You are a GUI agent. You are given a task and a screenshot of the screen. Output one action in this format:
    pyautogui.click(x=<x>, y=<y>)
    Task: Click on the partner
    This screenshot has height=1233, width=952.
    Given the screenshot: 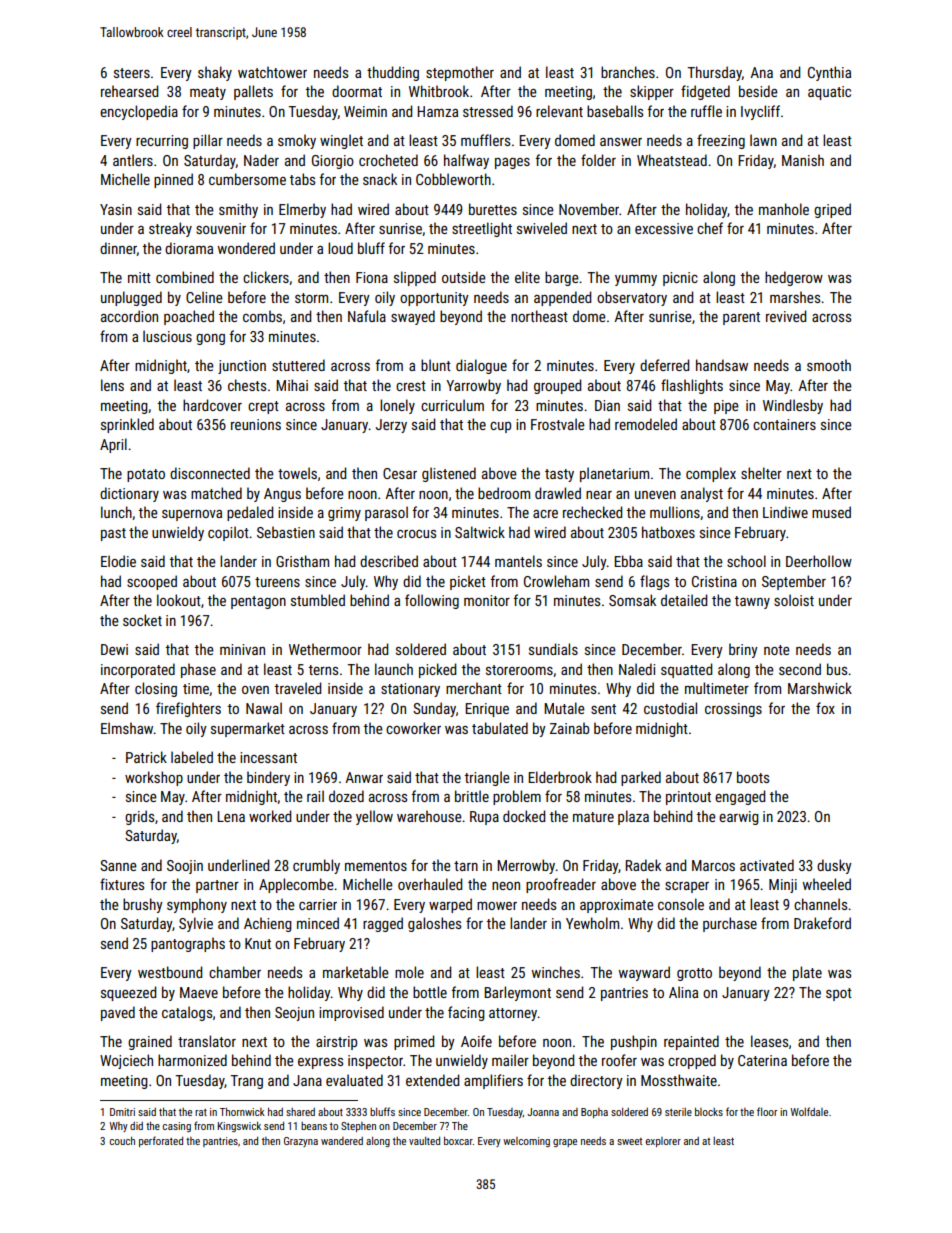 What is the action you would take?
    pyautogui.click(x=217, y=886)
